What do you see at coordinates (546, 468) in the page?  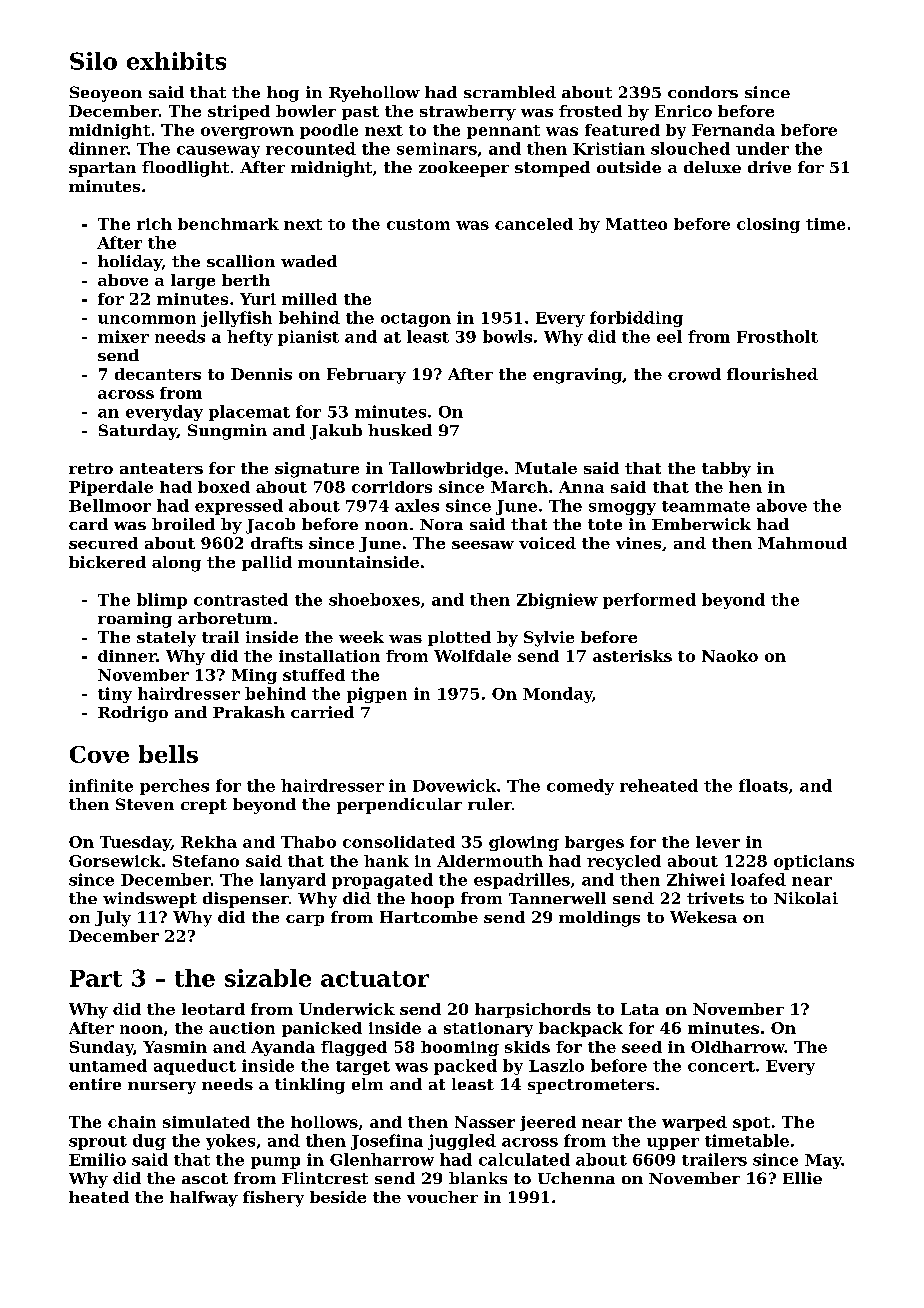 I see `Mutale` at bounding box center [546, 468].
